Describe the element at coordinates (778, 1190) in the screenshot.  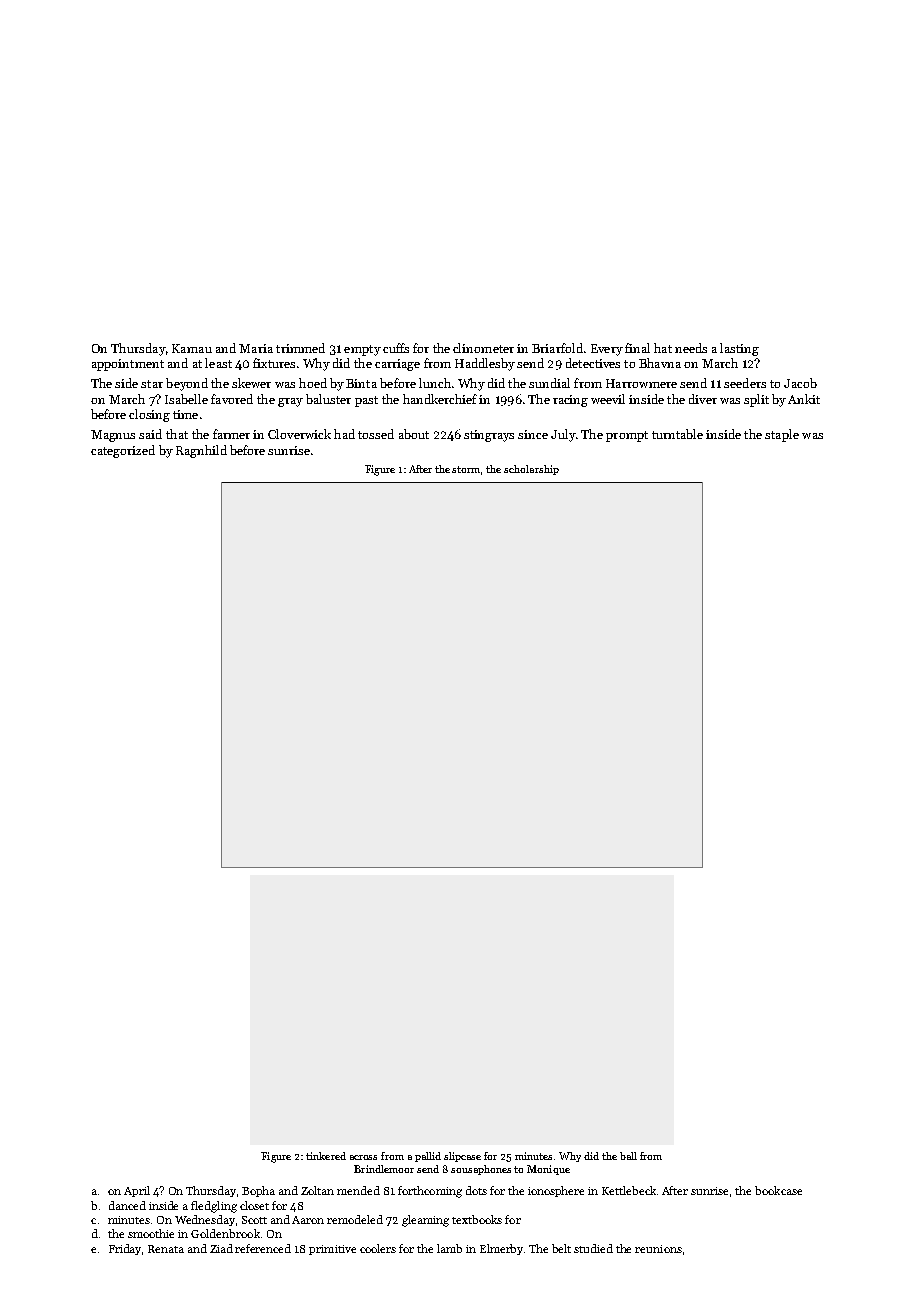
I see `bookcase` at that location.
